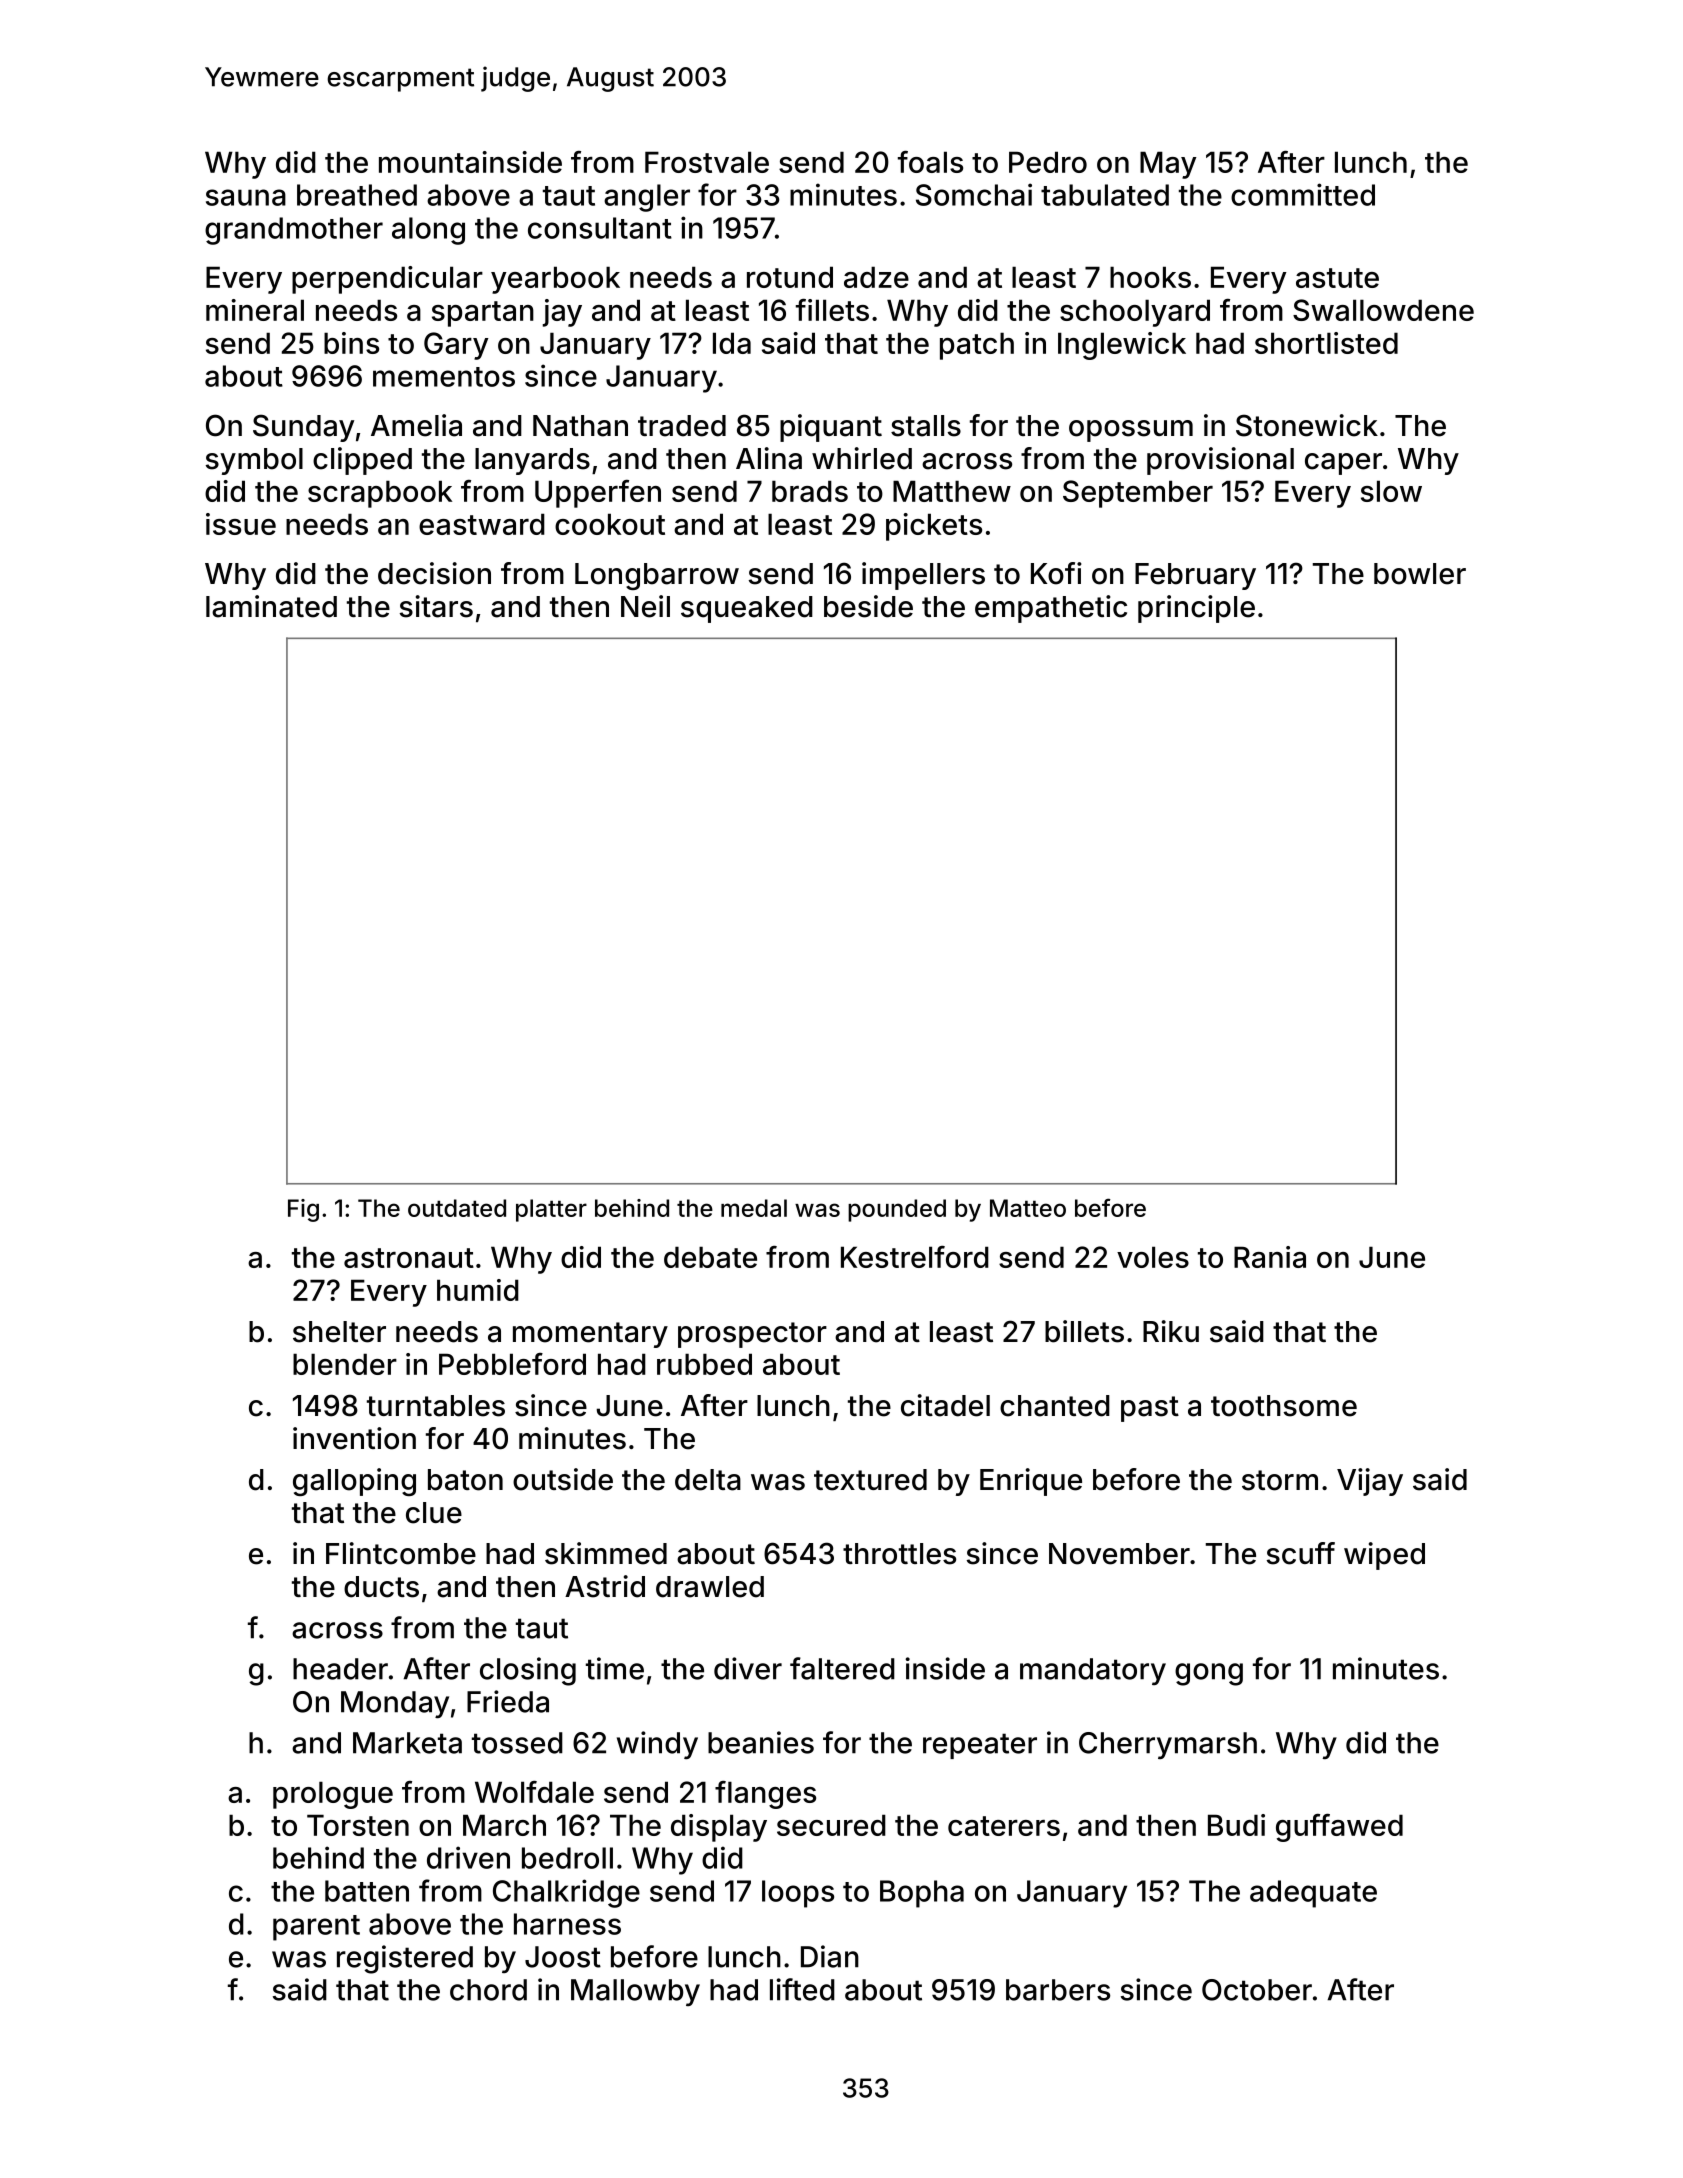 The height and width of the image is (2178, 1683). Describe the element at coordinates (1058, 1990) in the image. I see `barbers` at that location.
